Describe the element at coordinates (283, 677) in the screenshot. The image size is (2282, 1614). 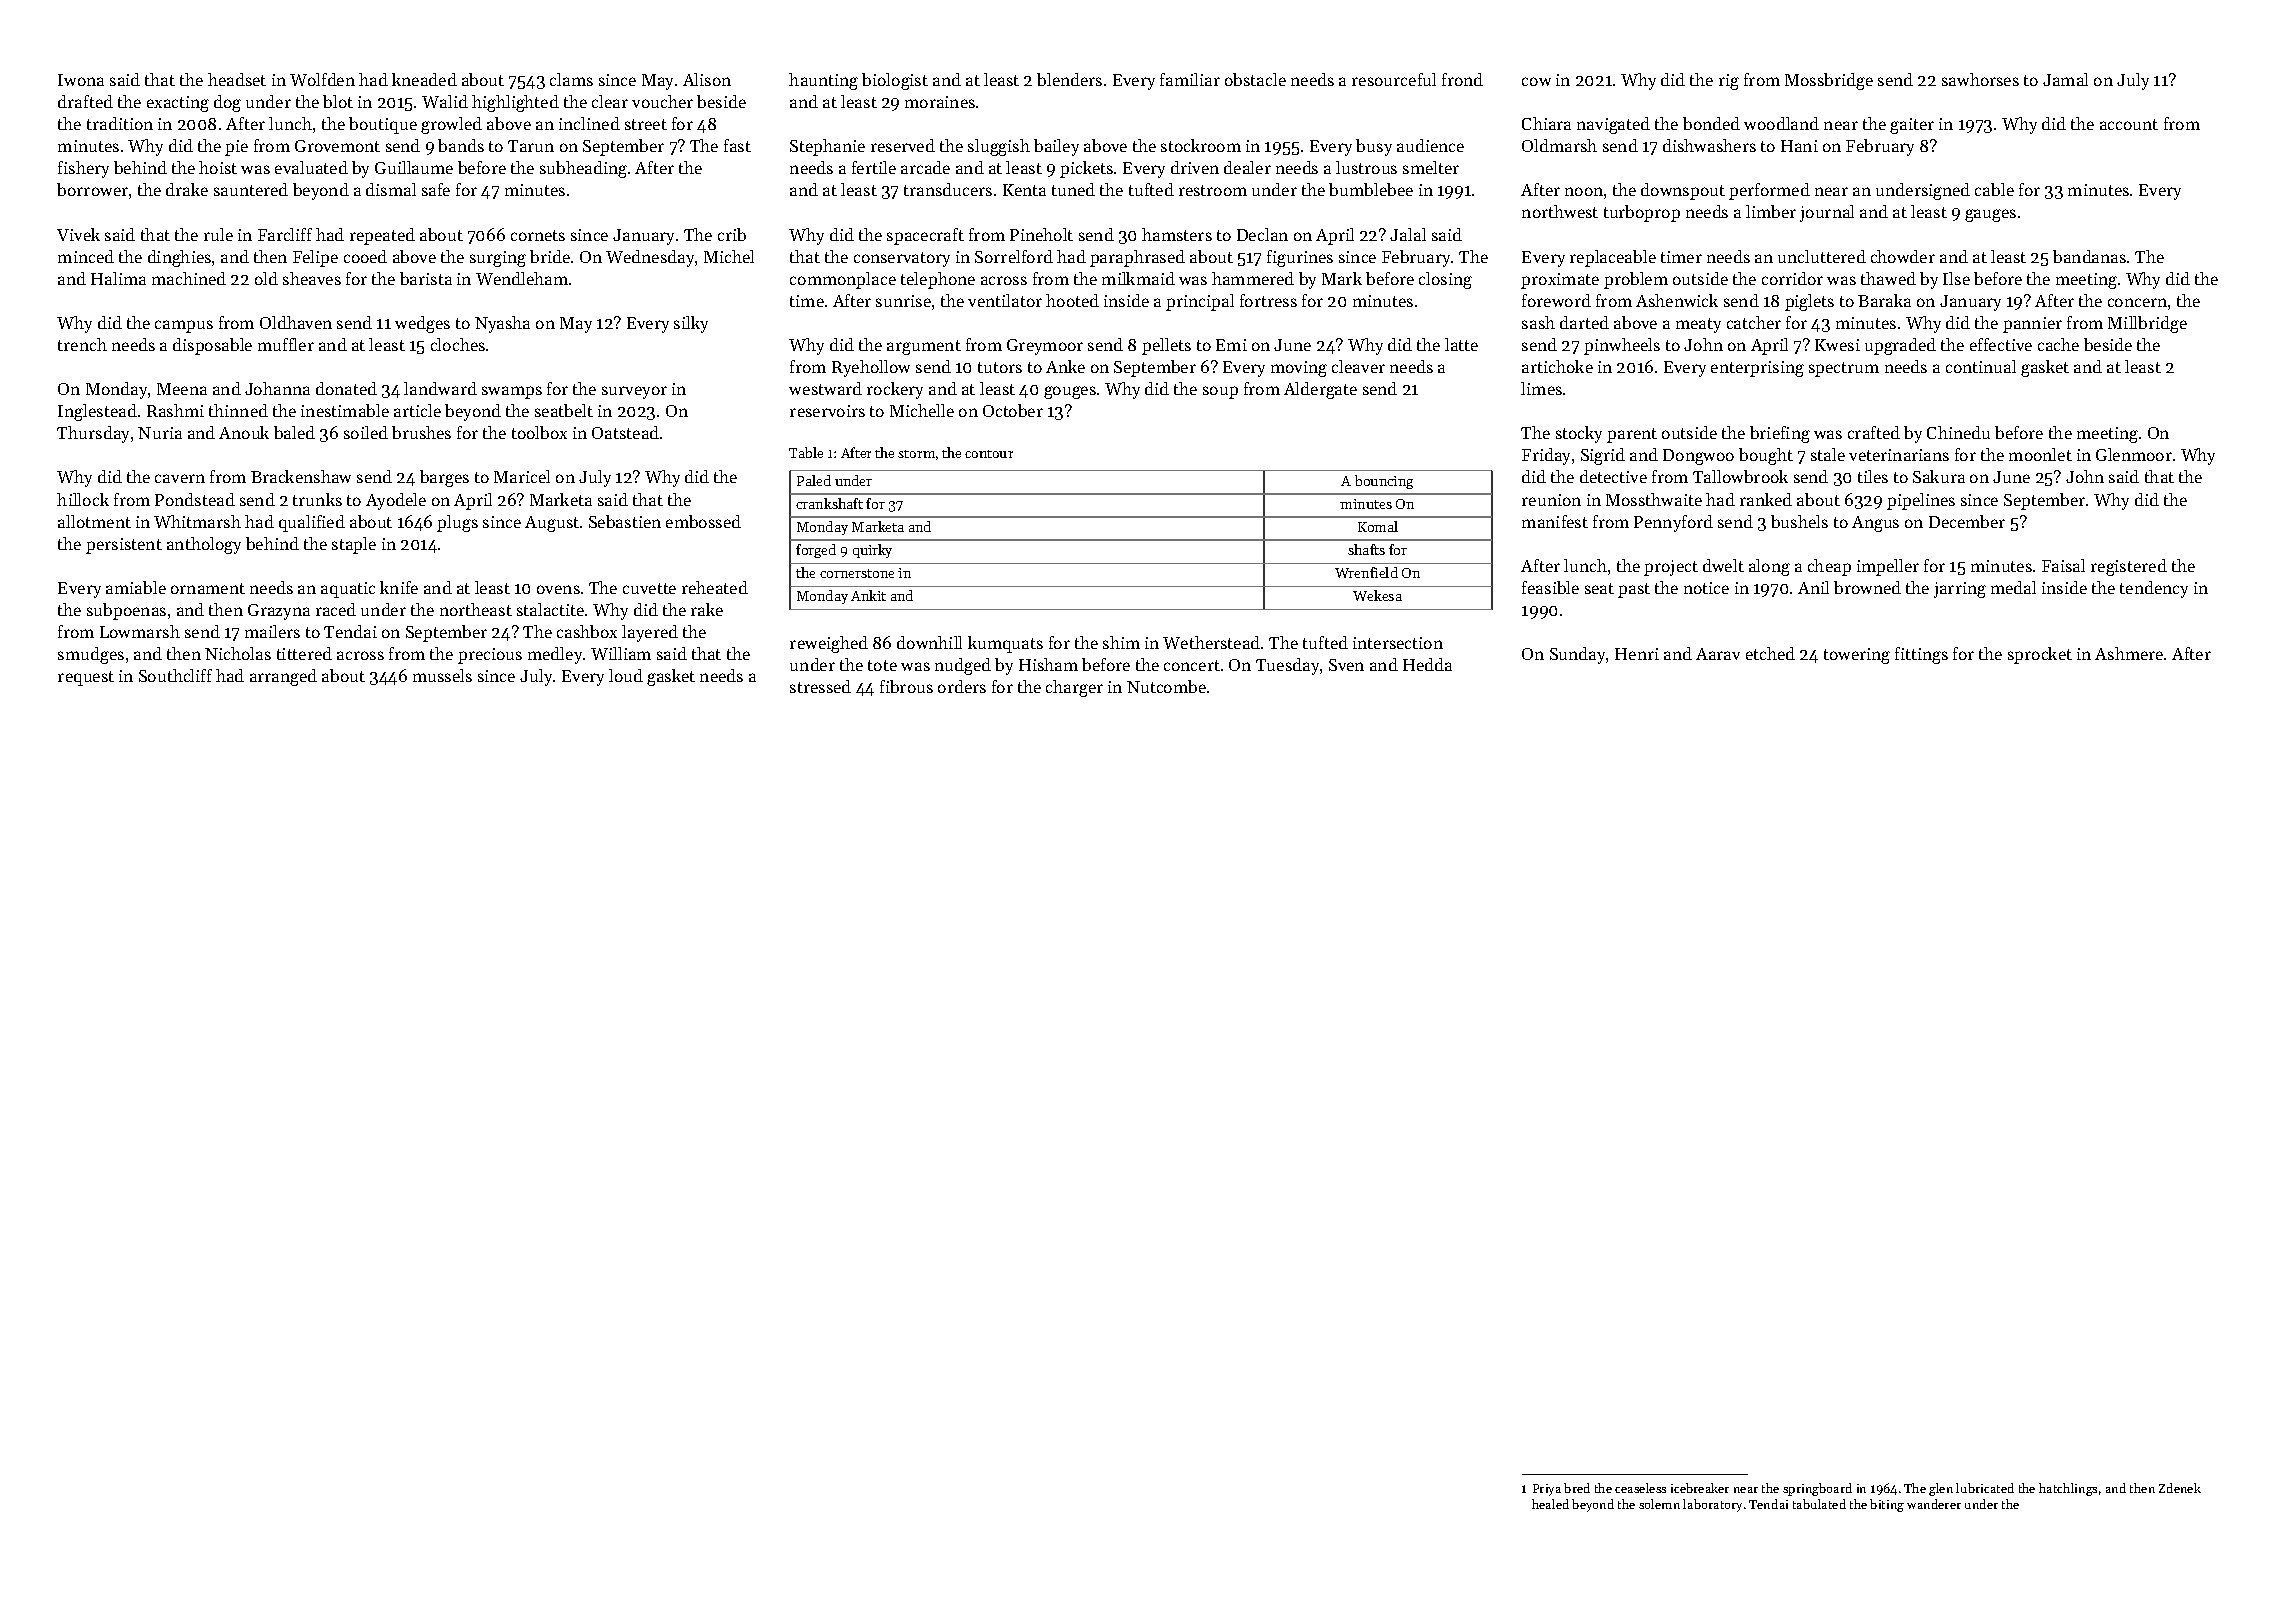
I see `arranged` at that location.
